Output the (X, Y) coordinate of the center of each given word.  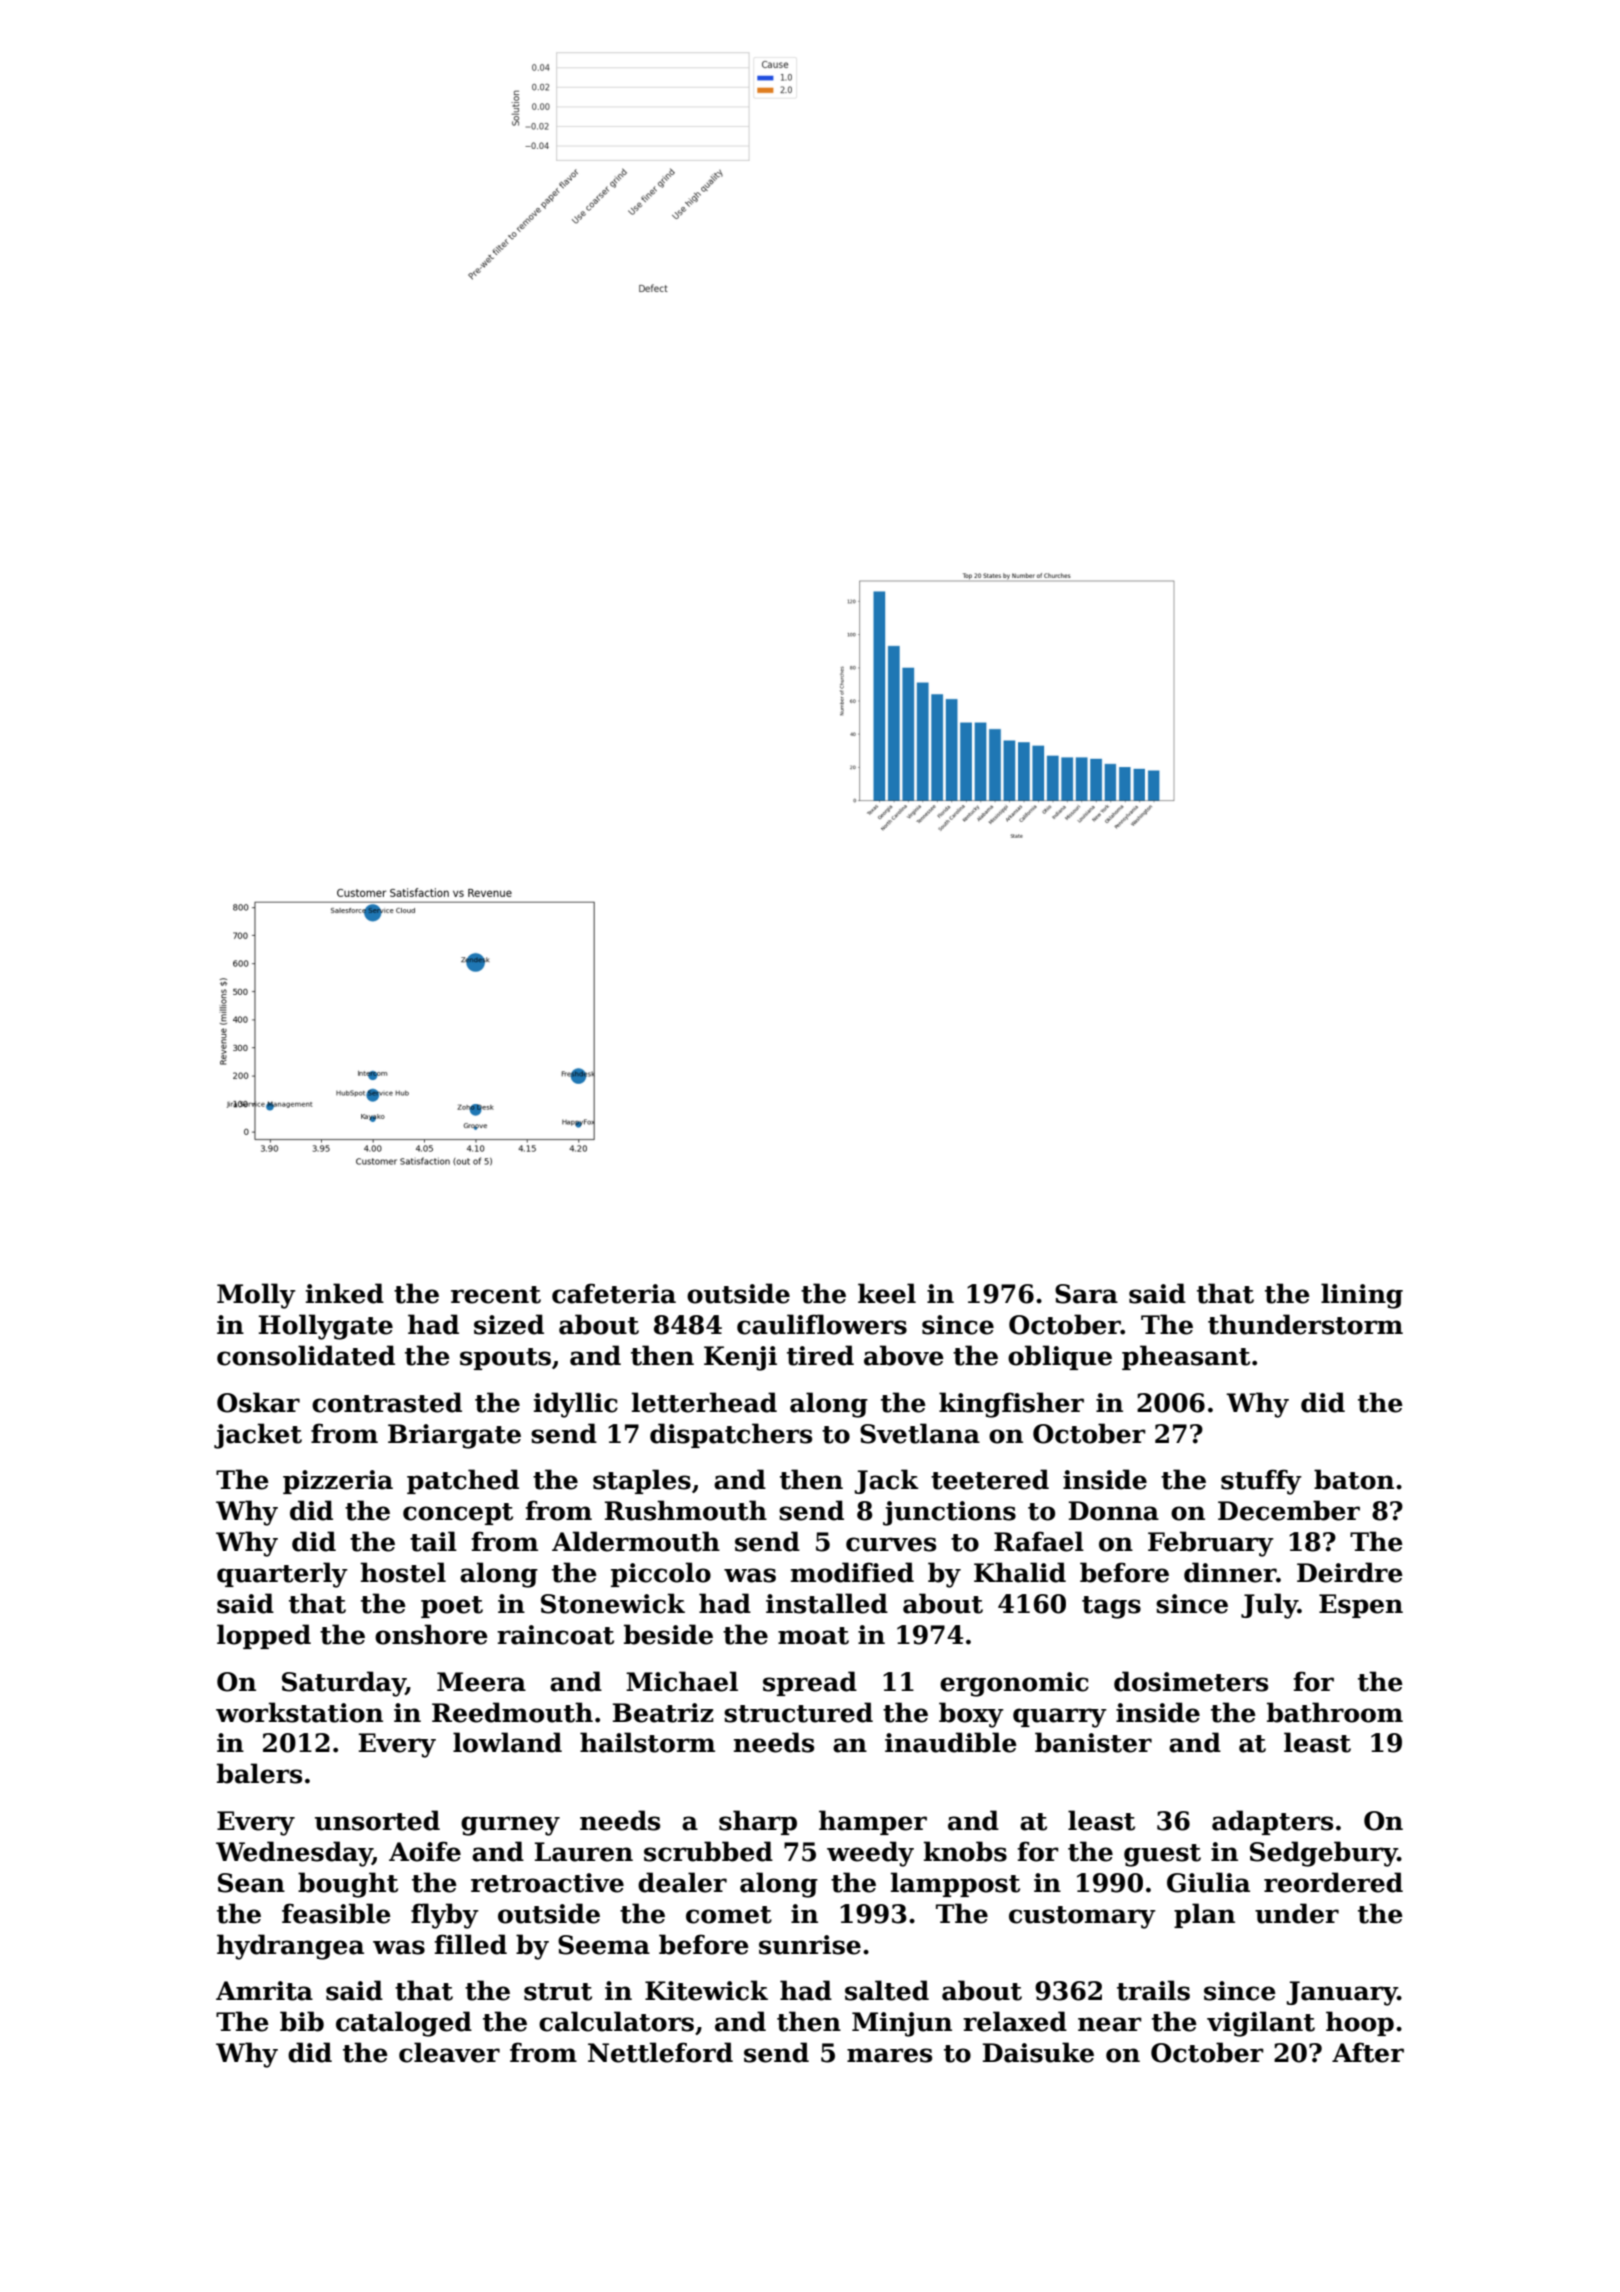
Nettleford (660, 2052)
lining (1362, 1296)
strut (558, 1992)
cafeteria (614, 1293)
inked (345, 1293)
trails (1153, 1990)
